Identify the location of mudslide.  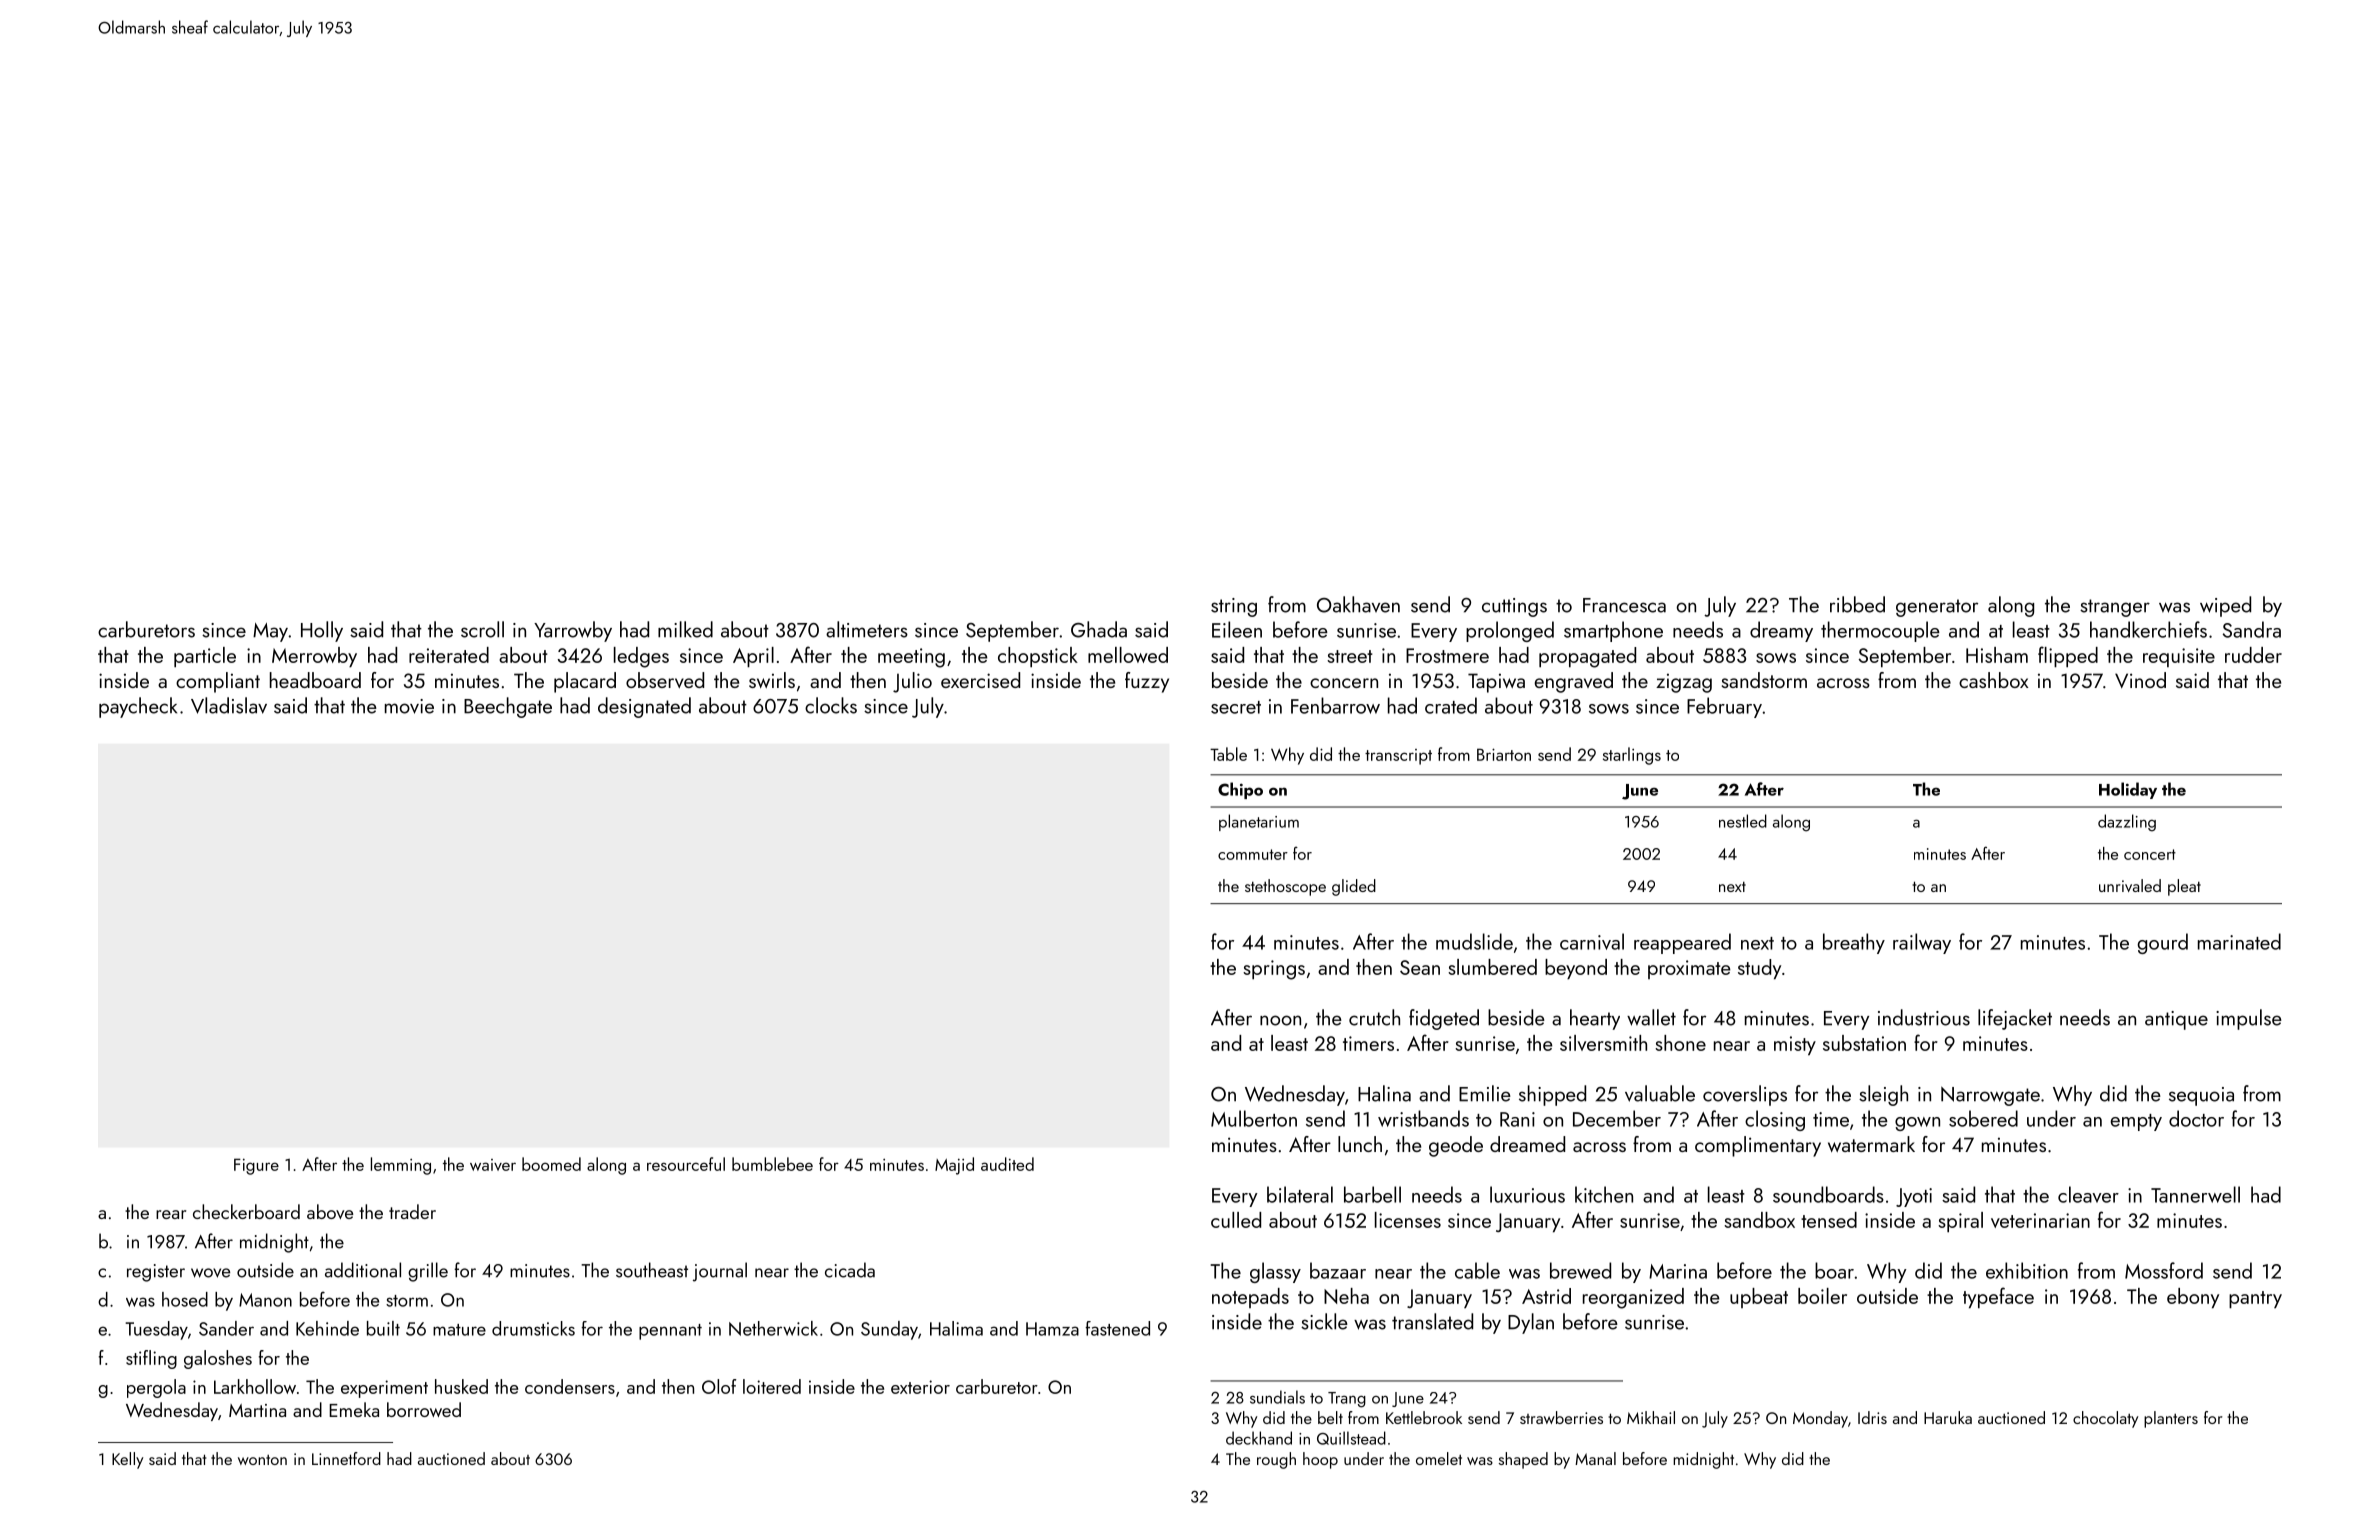
(1474, 941).
